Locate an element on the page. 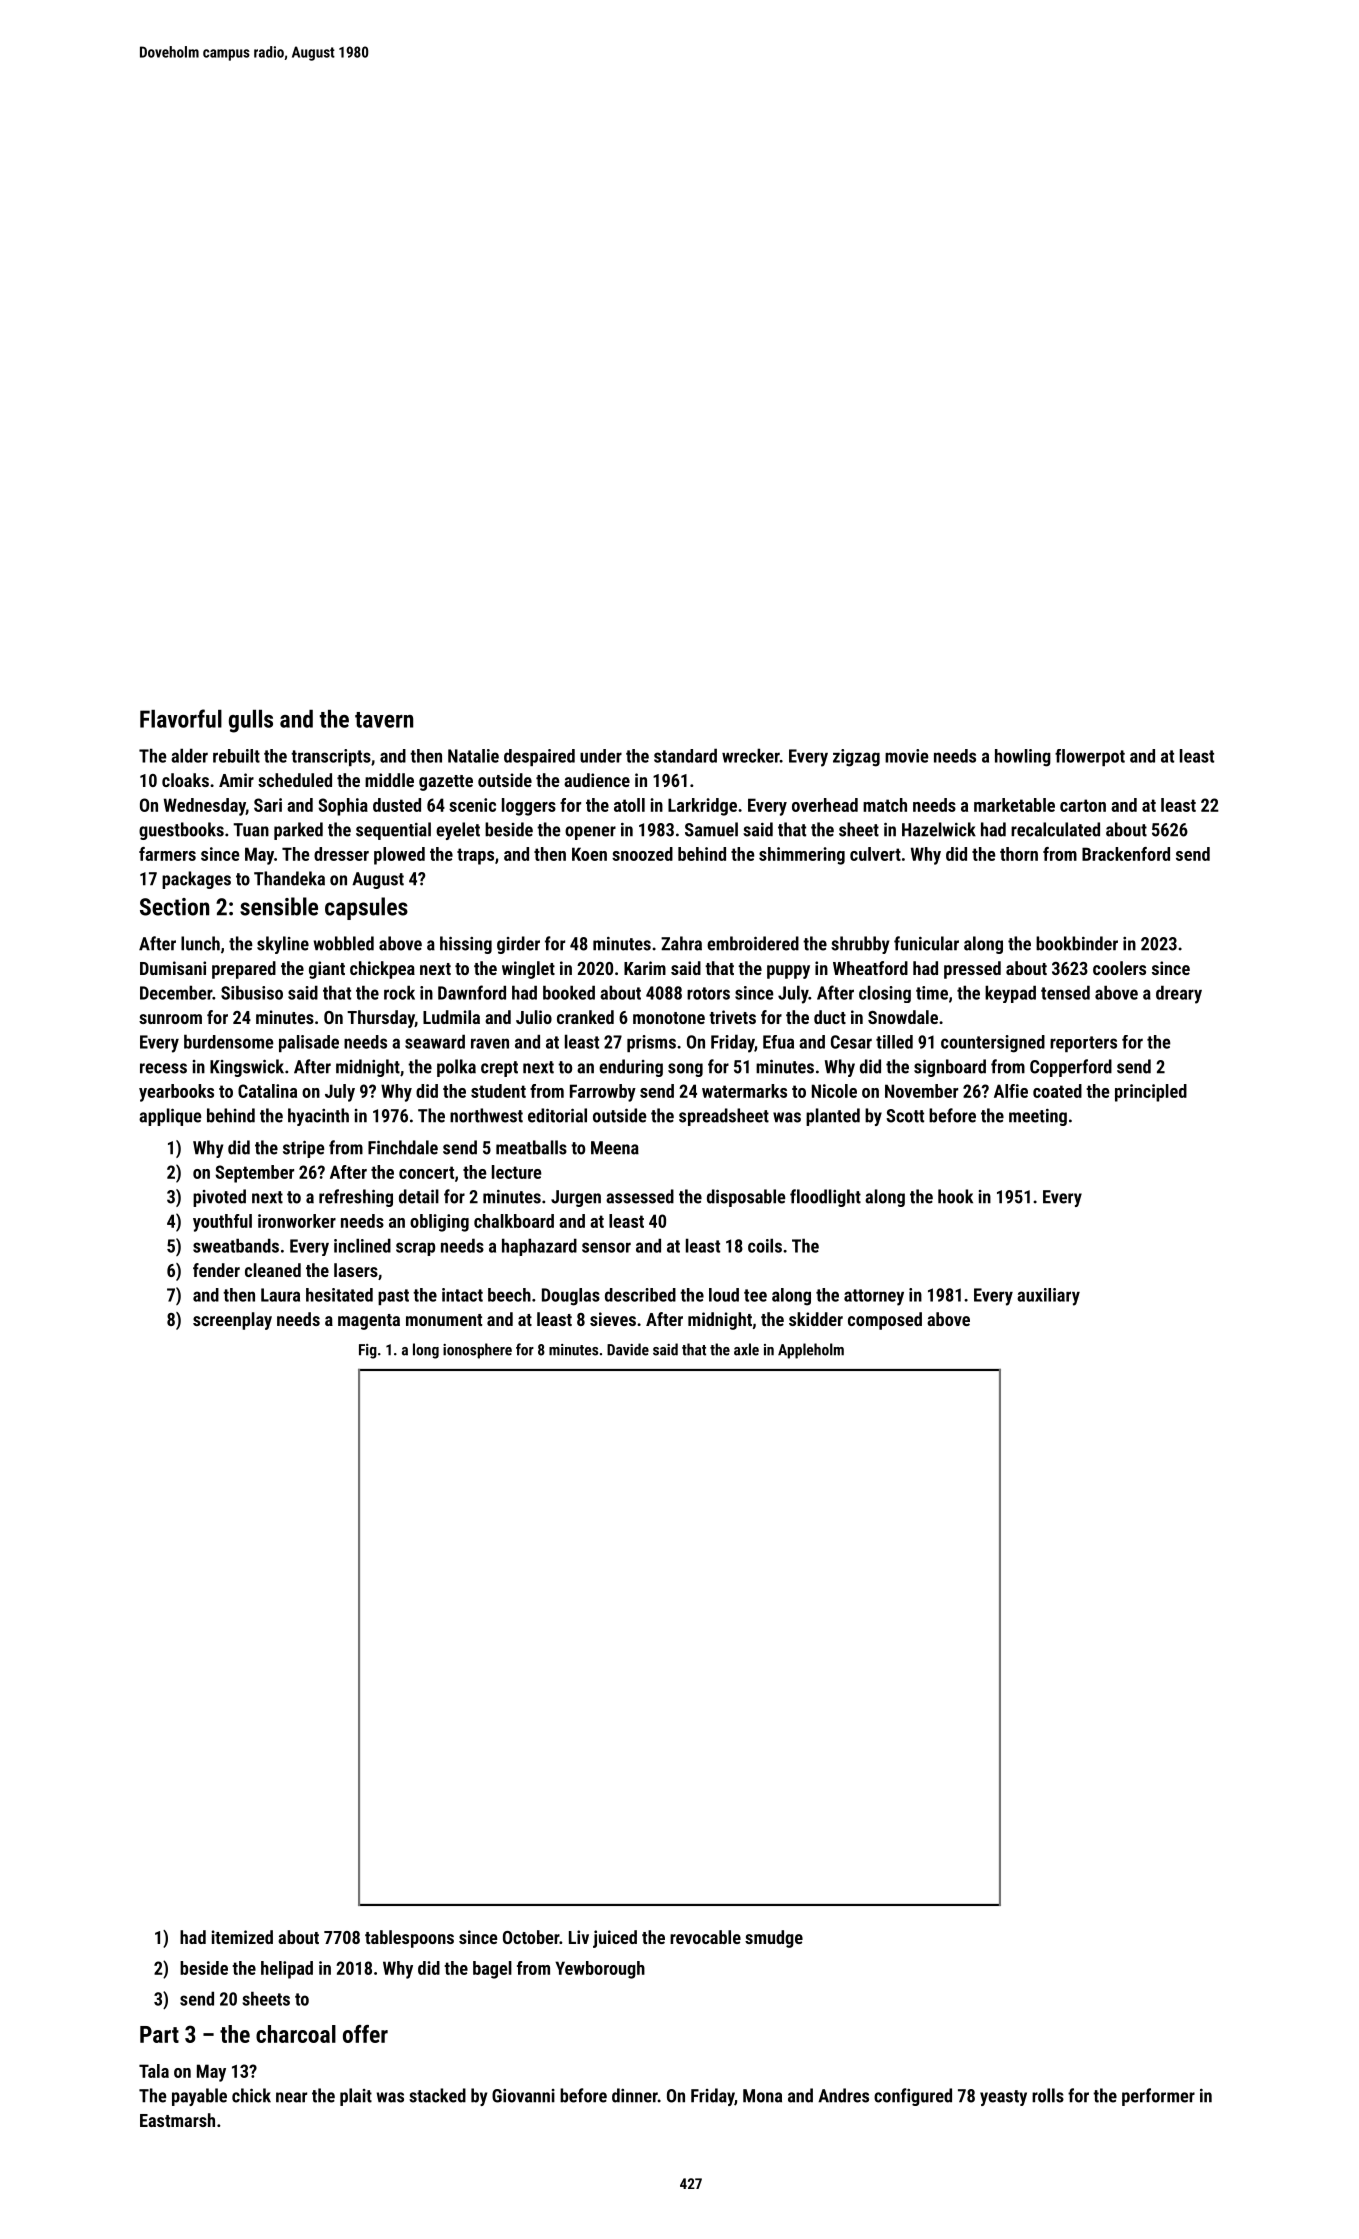 The width and height of the document is (1359, 2239). itemized is located at coordinates (242, 1937).
